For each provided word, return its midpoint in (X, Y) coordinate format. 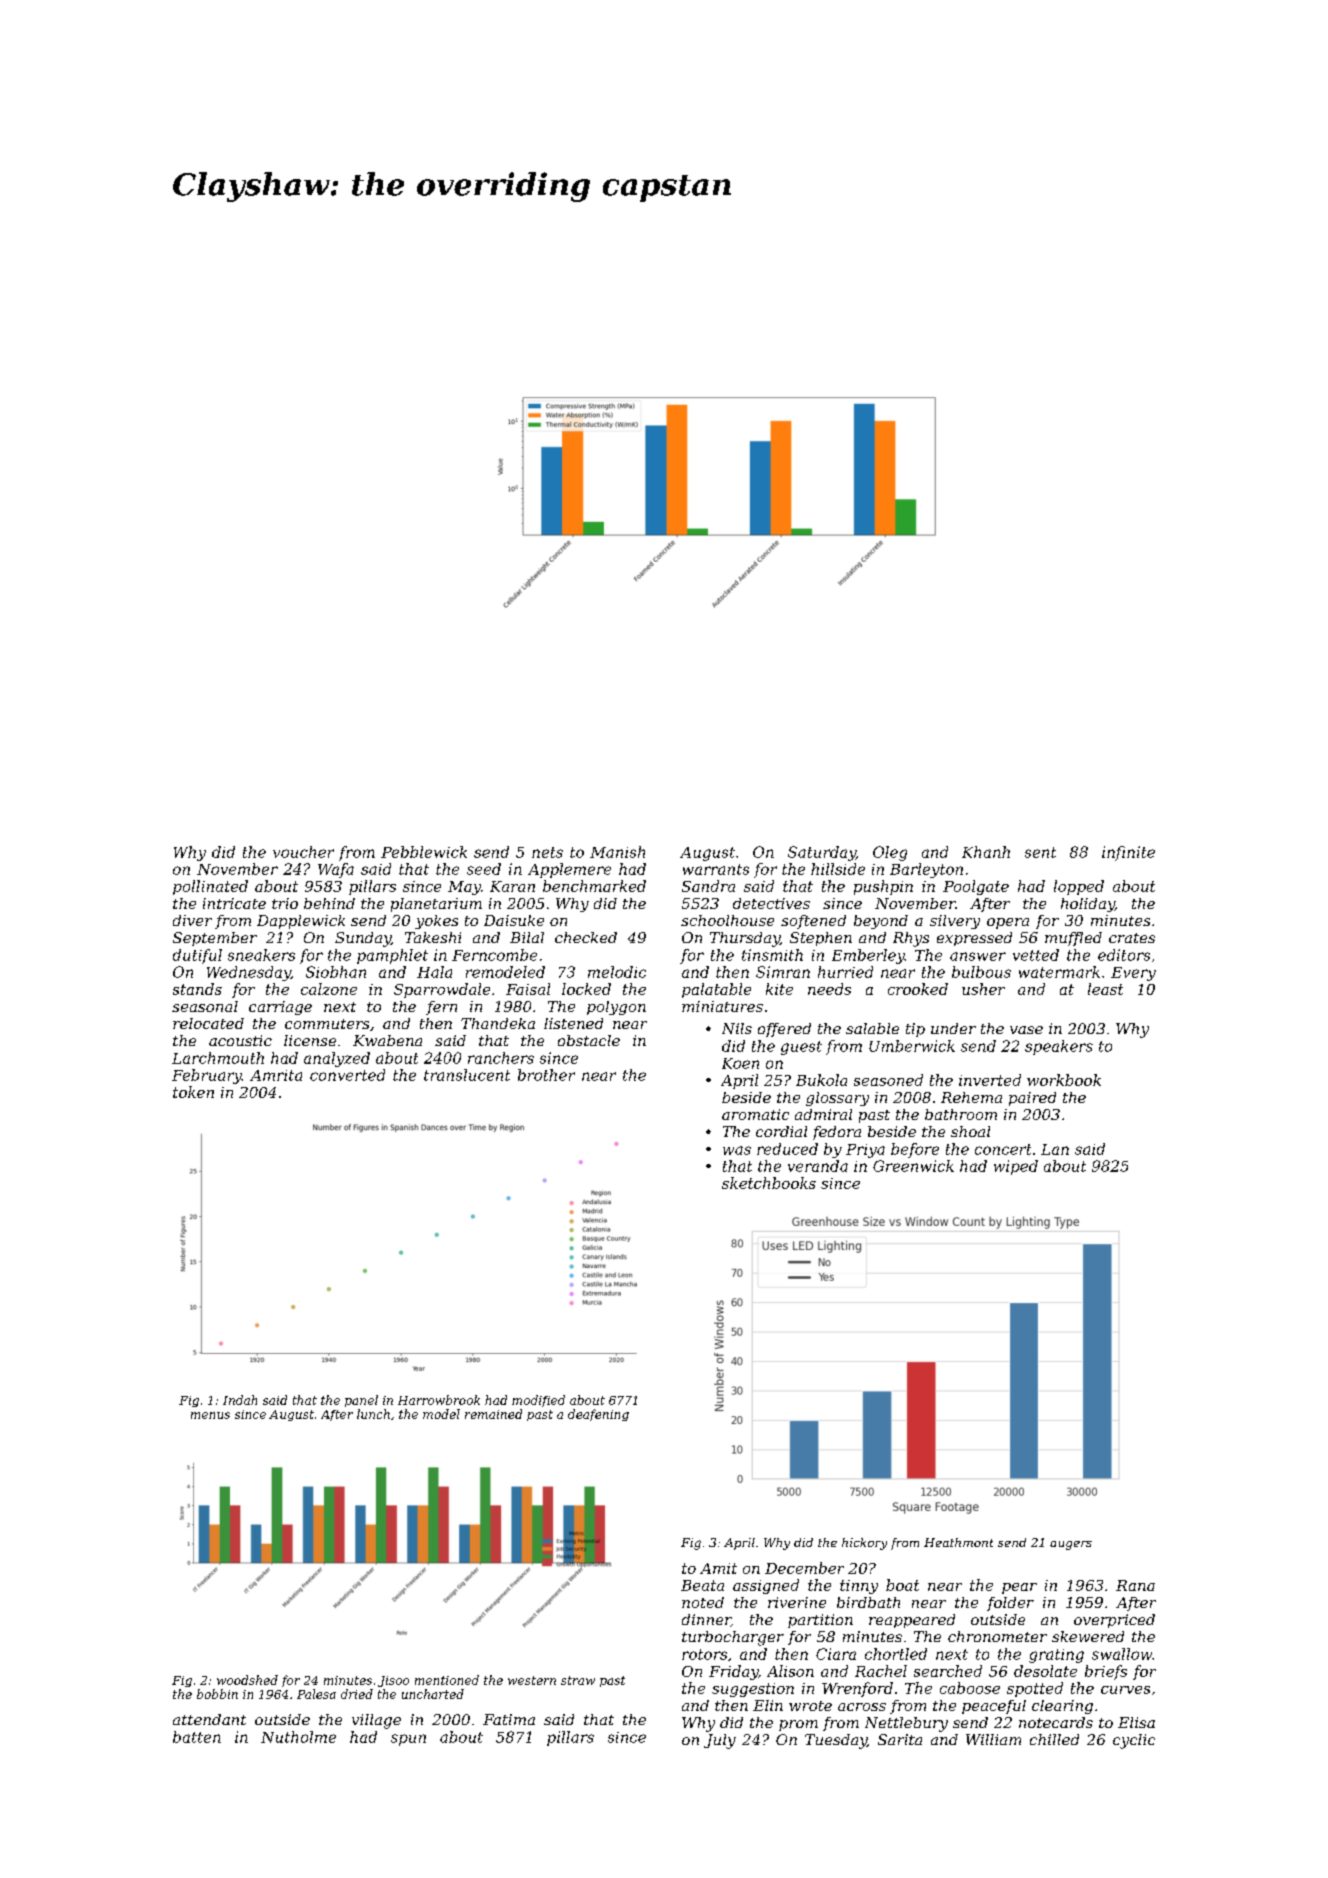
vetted (1036, 955)
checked (586, 937)
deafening (598, 1415)
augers (1071, 1545)
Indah (240, 1400)
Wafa (336, 870)
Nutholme (298, 1737)
